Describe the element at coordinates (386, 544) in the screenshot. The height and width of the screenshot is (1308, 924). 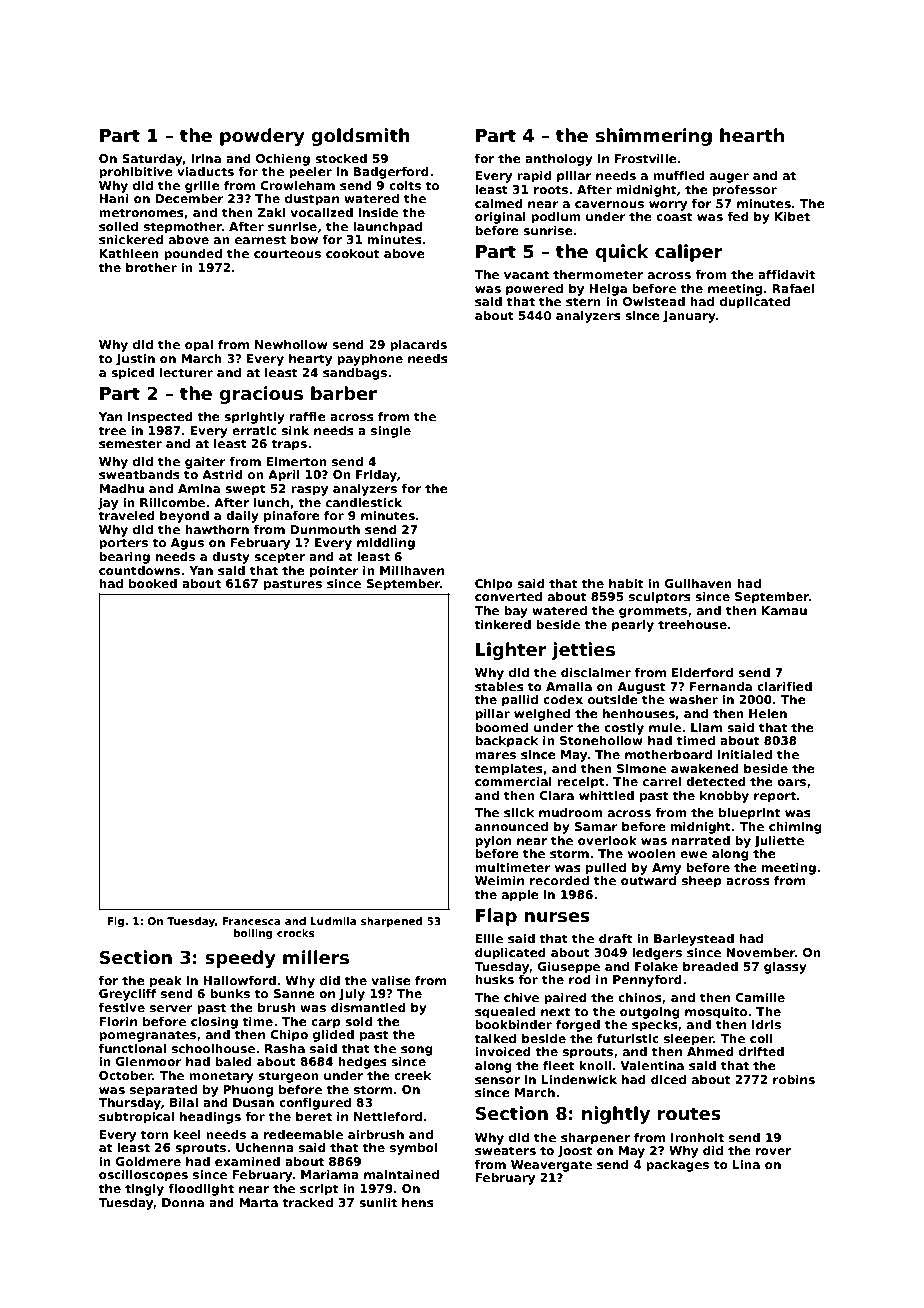
I see `middling` at that location.
